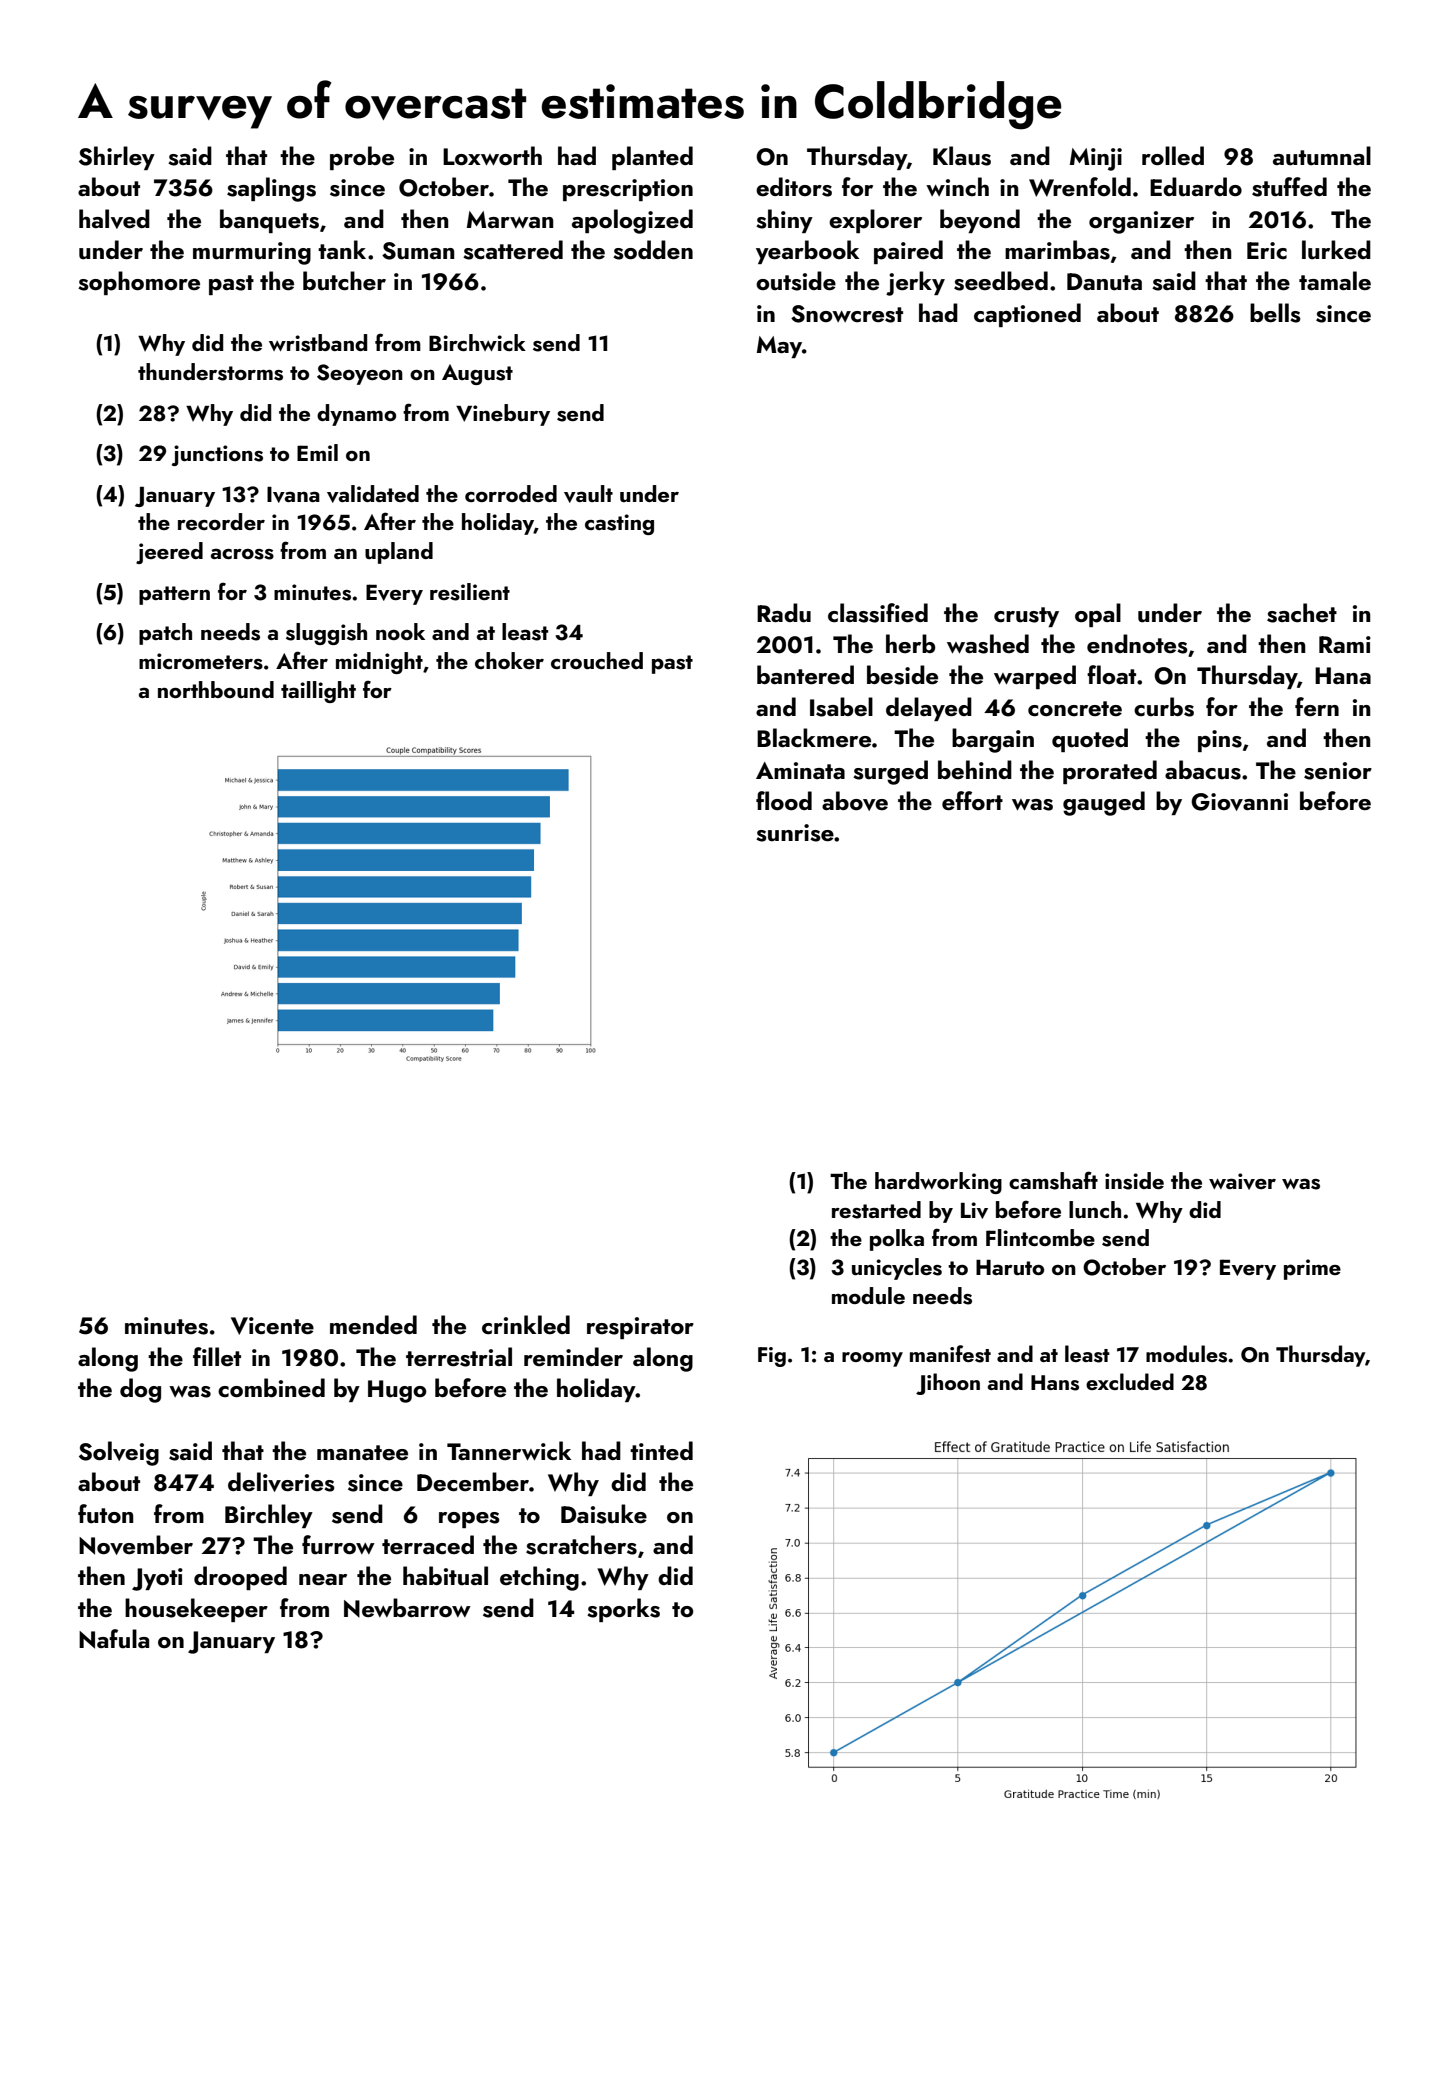 This page has height=2100, width=1450. What do you see at coordinates (318, 692) in the page?
I see `taillight` at bounding box center [318, 692].
